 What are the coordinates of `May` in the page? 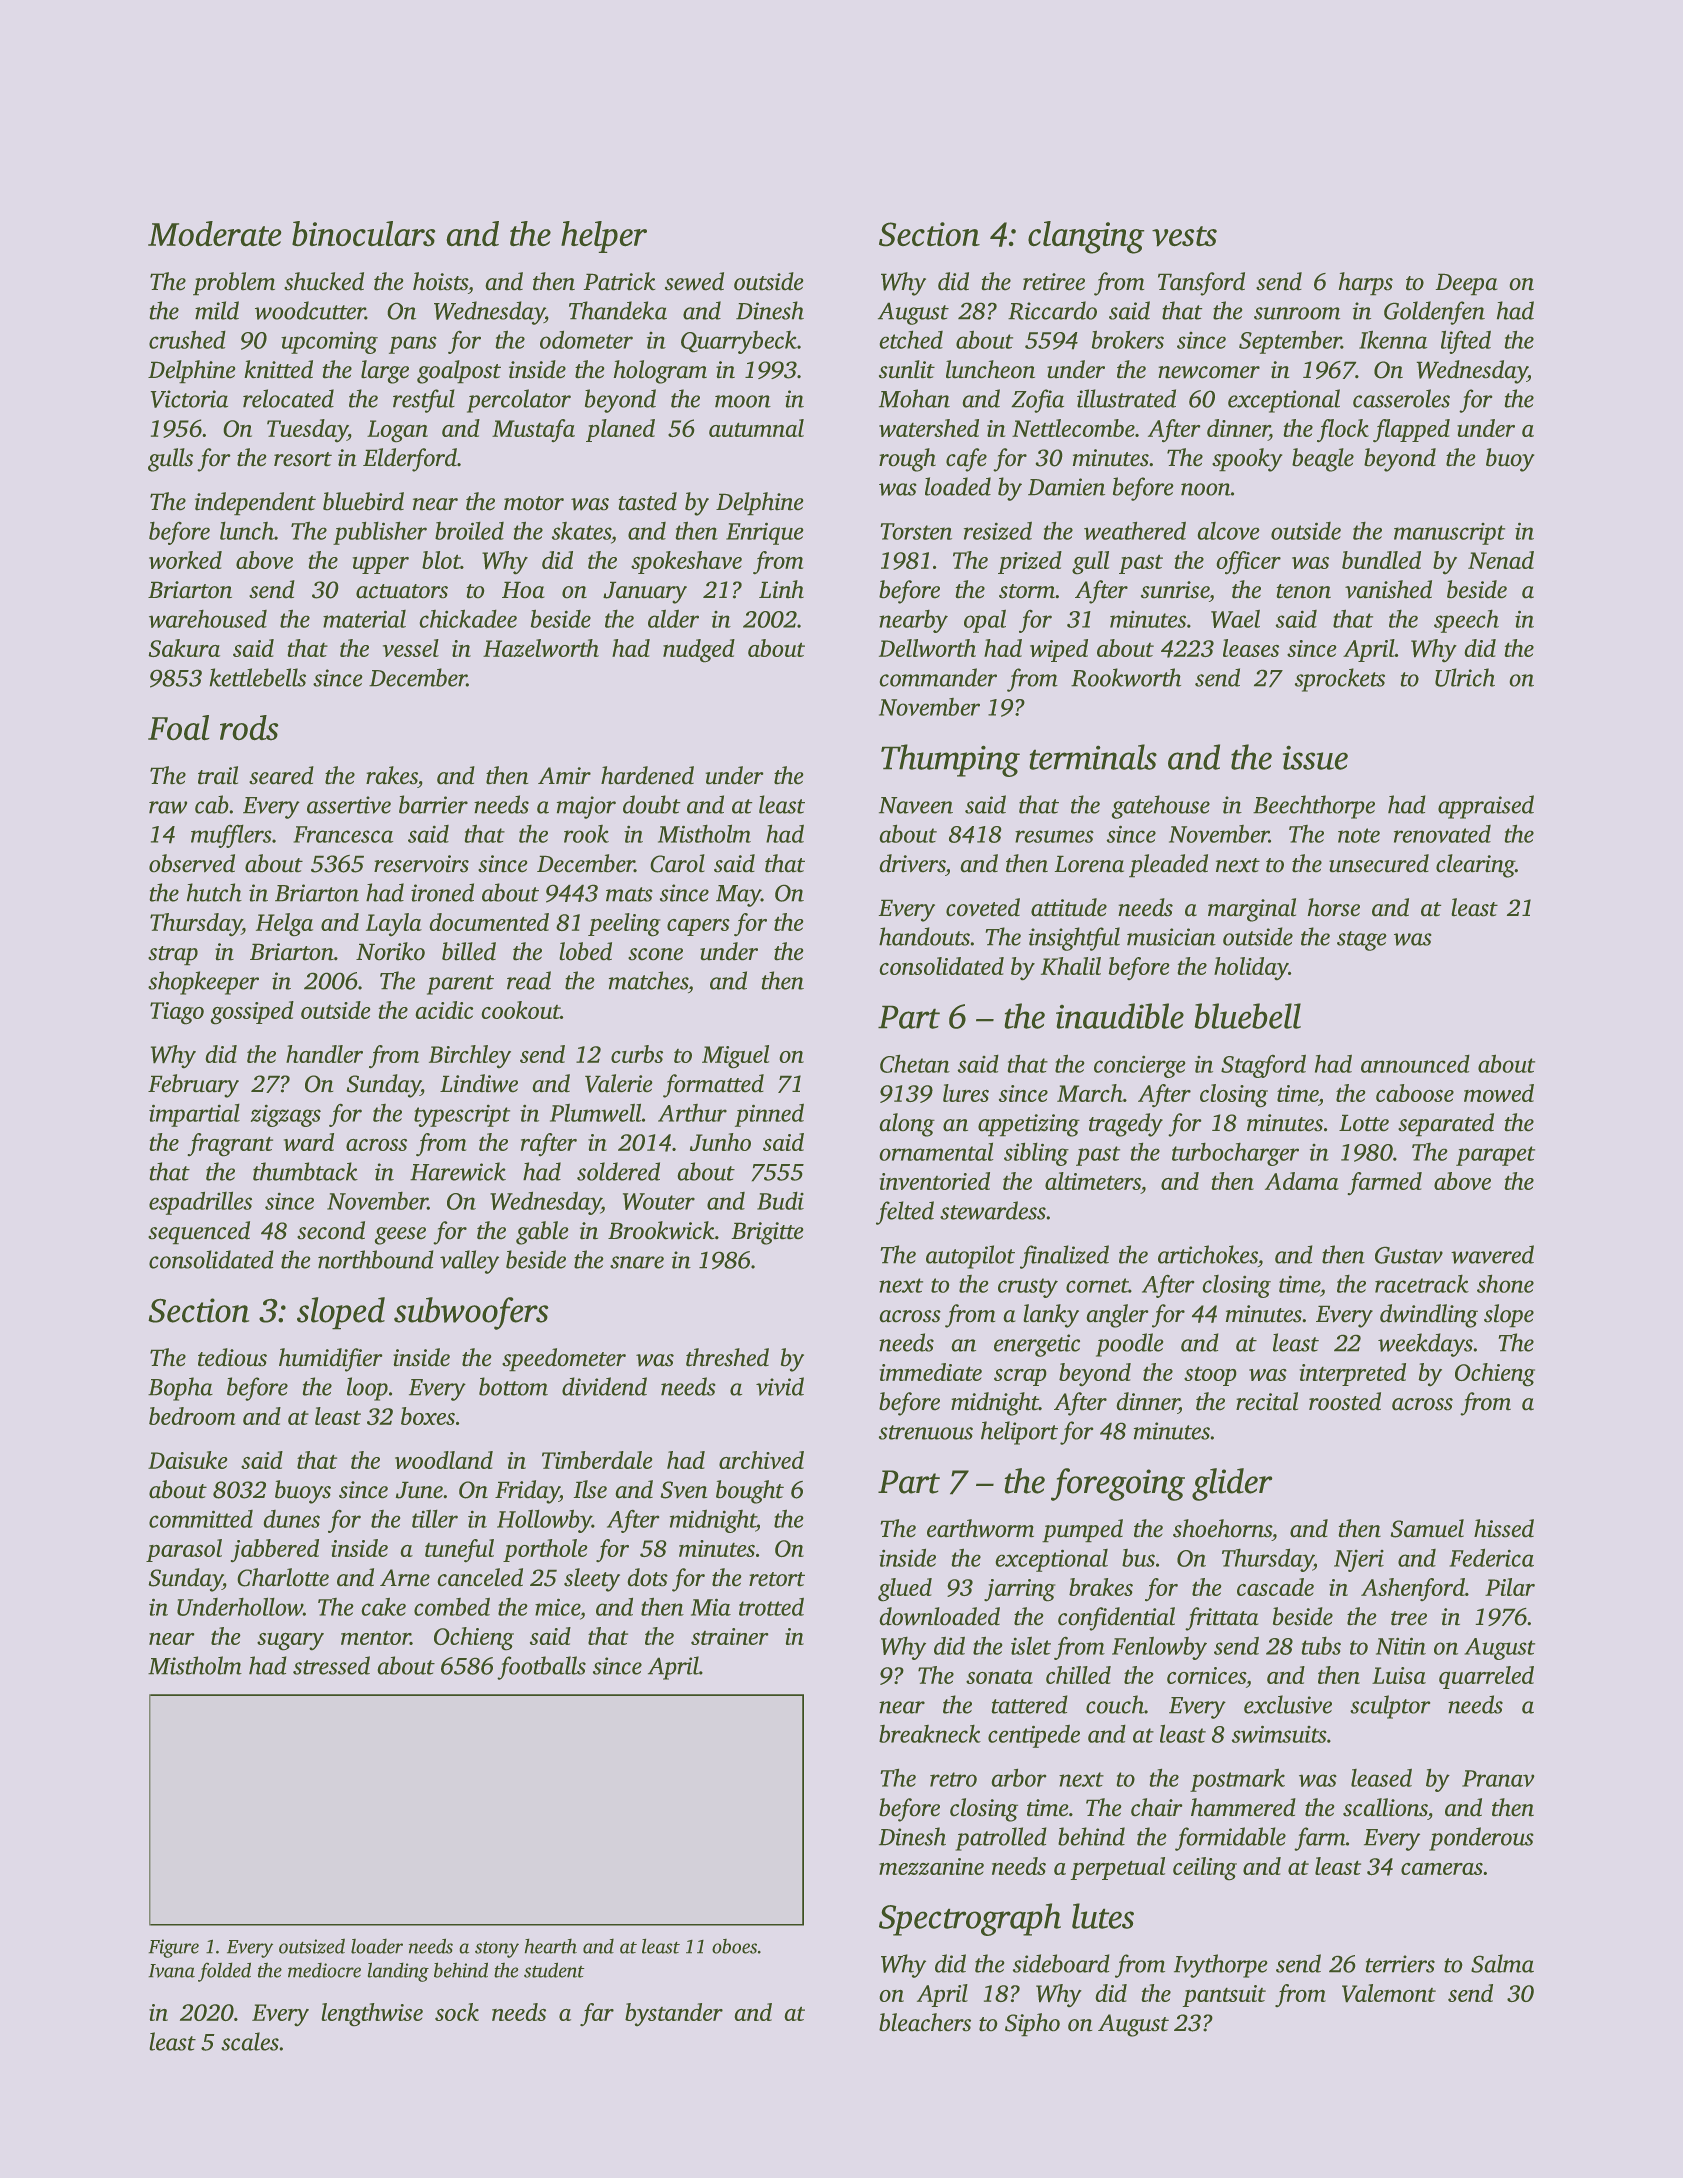 It's located at (738, 896).
